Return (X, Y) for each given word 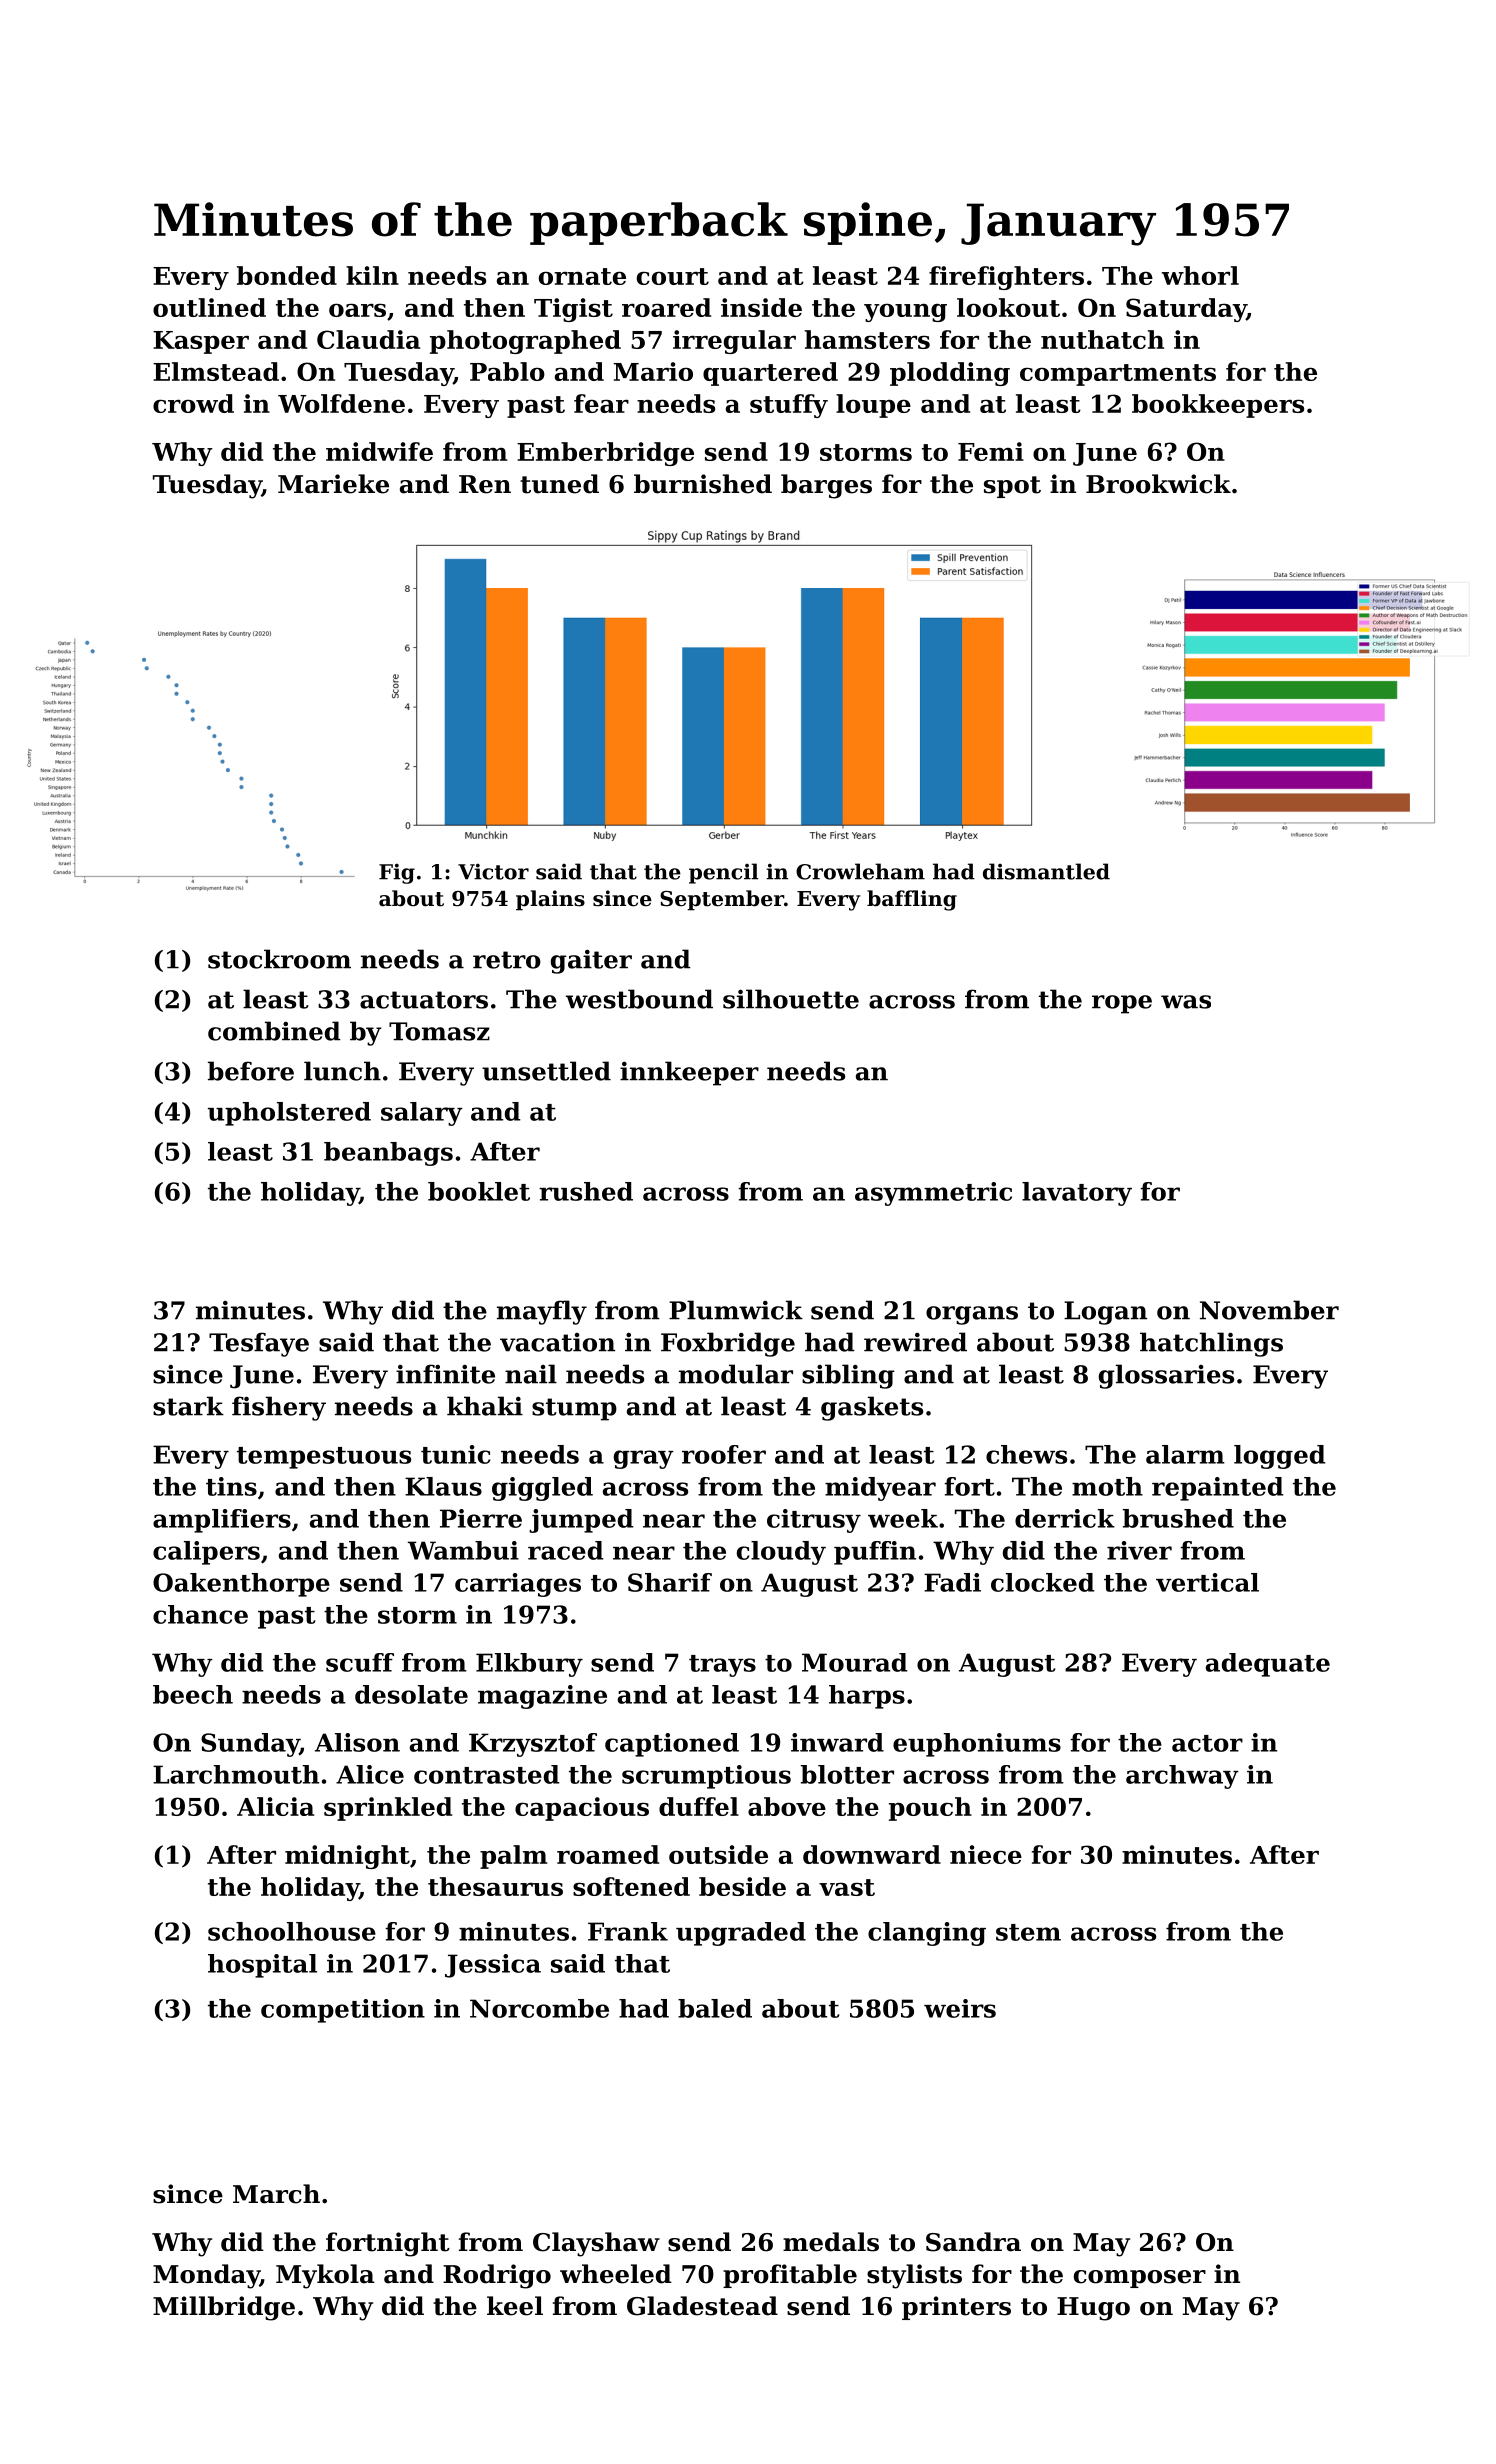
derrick (1065, 1518)
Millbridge (224, 2308)
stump (574, 1409)
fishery (279, 1408)
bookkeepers (1218, 406)
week (903, 1518)
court (673, 276)
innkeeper (689, 1073)
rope (1122, 1004)
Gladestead (702, 2306)
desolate (411, 1694)
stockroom (279, 959)
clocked (1042, 1582)
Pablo (507, 371)
